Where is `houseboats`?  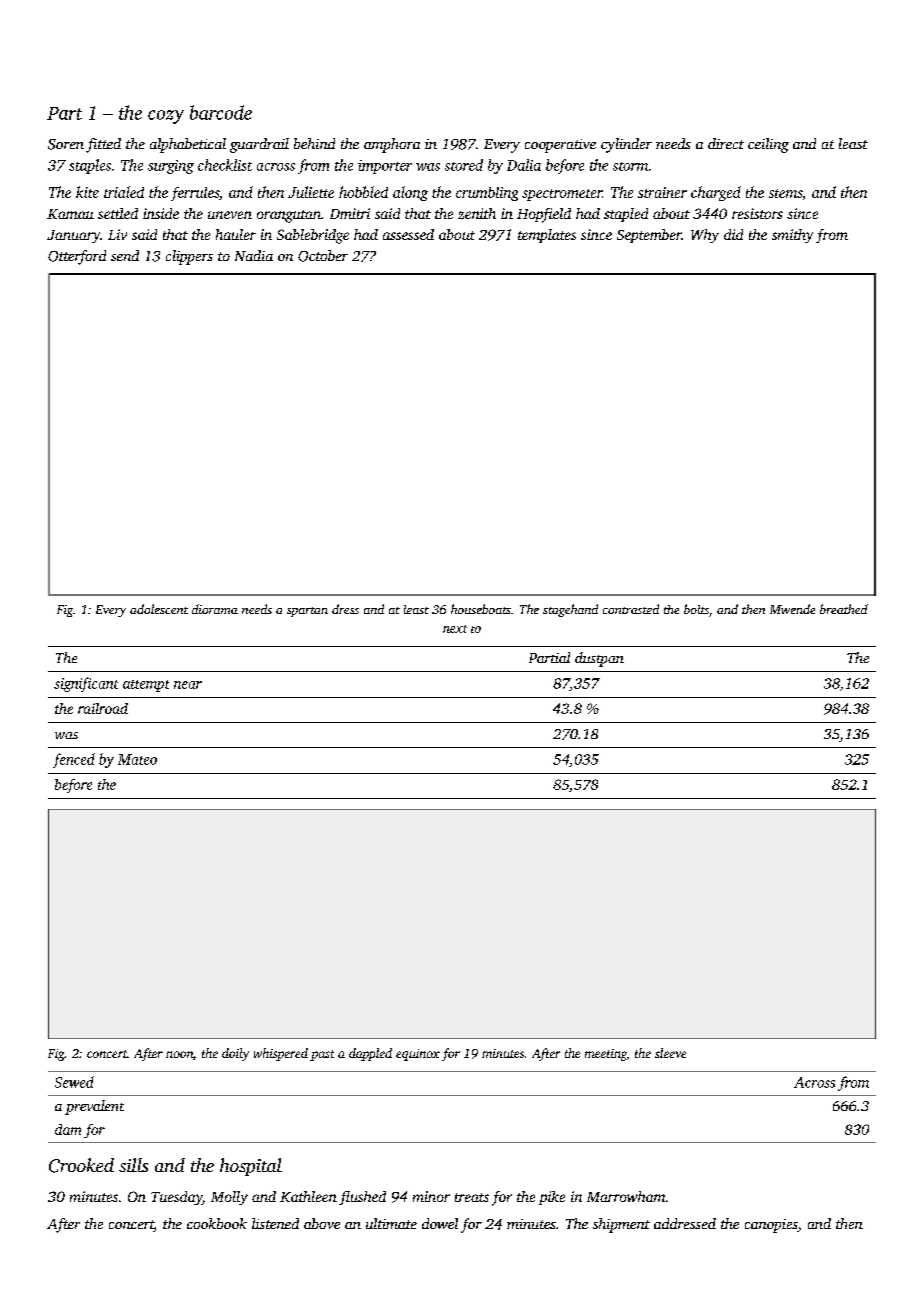 houseboats is located at coordinates (481, 609).
